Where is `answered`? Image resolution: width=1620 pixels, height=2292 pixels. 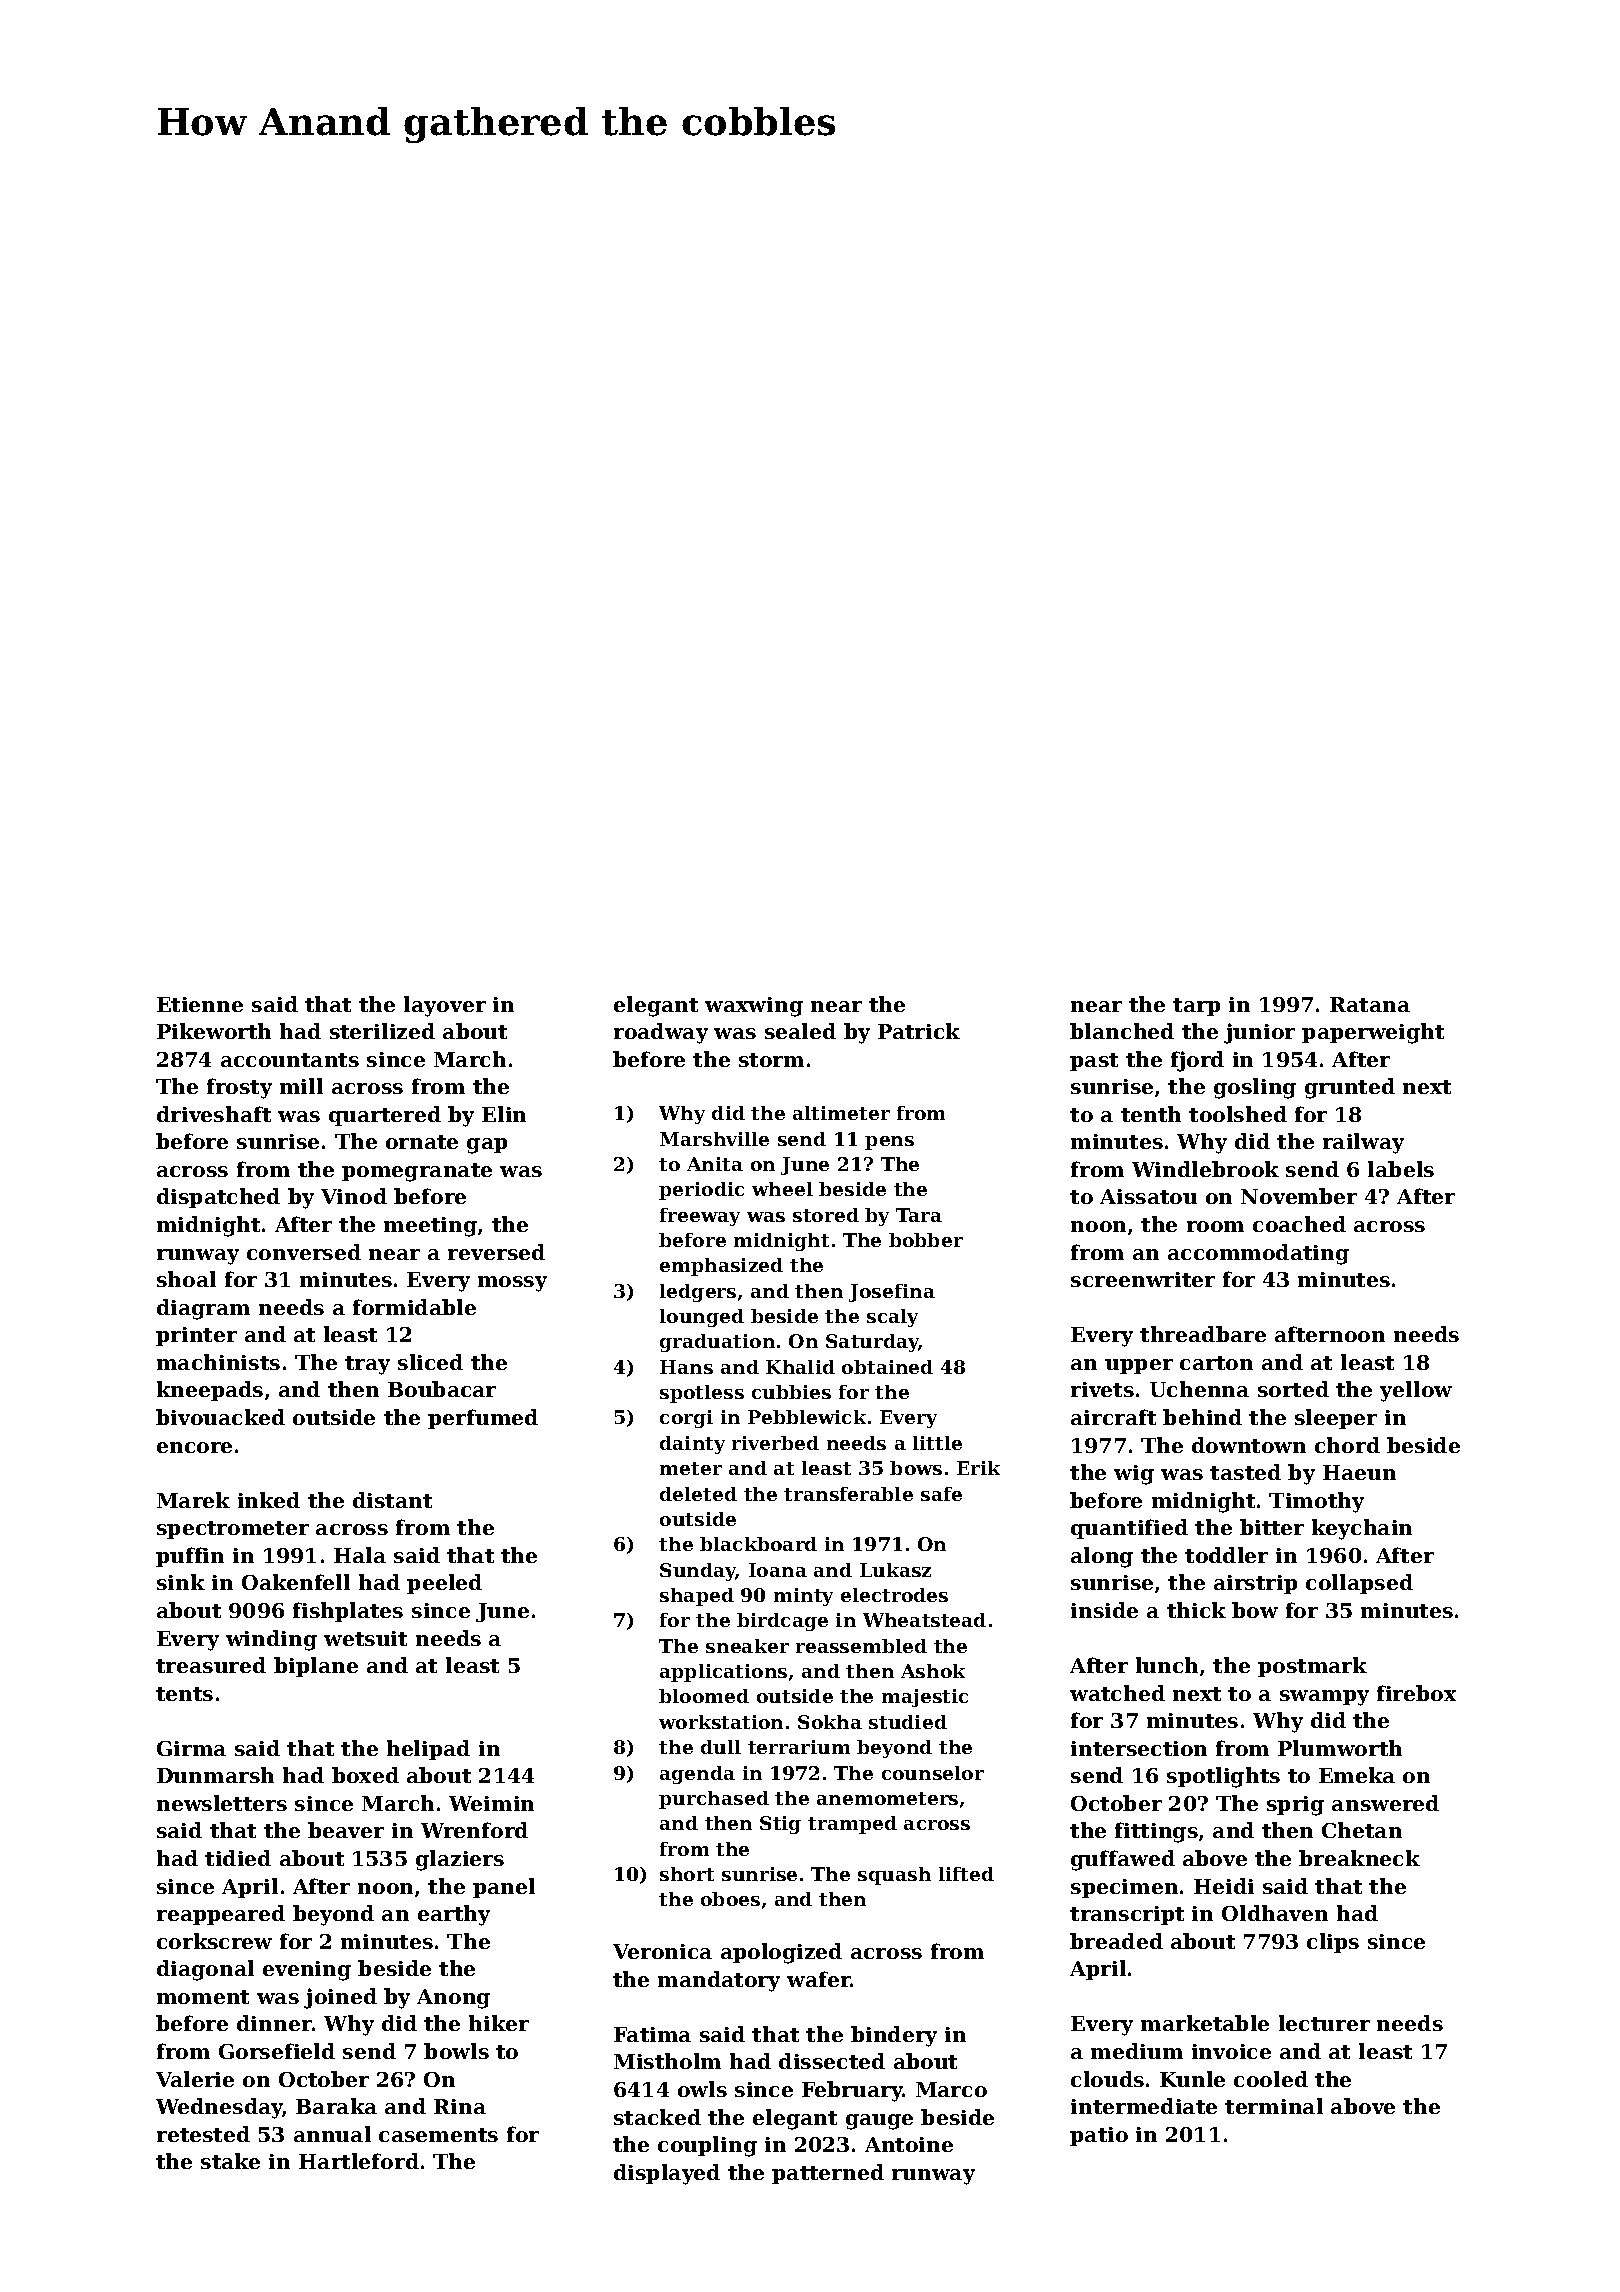
answered is located at coordinates (1385, 1803).
